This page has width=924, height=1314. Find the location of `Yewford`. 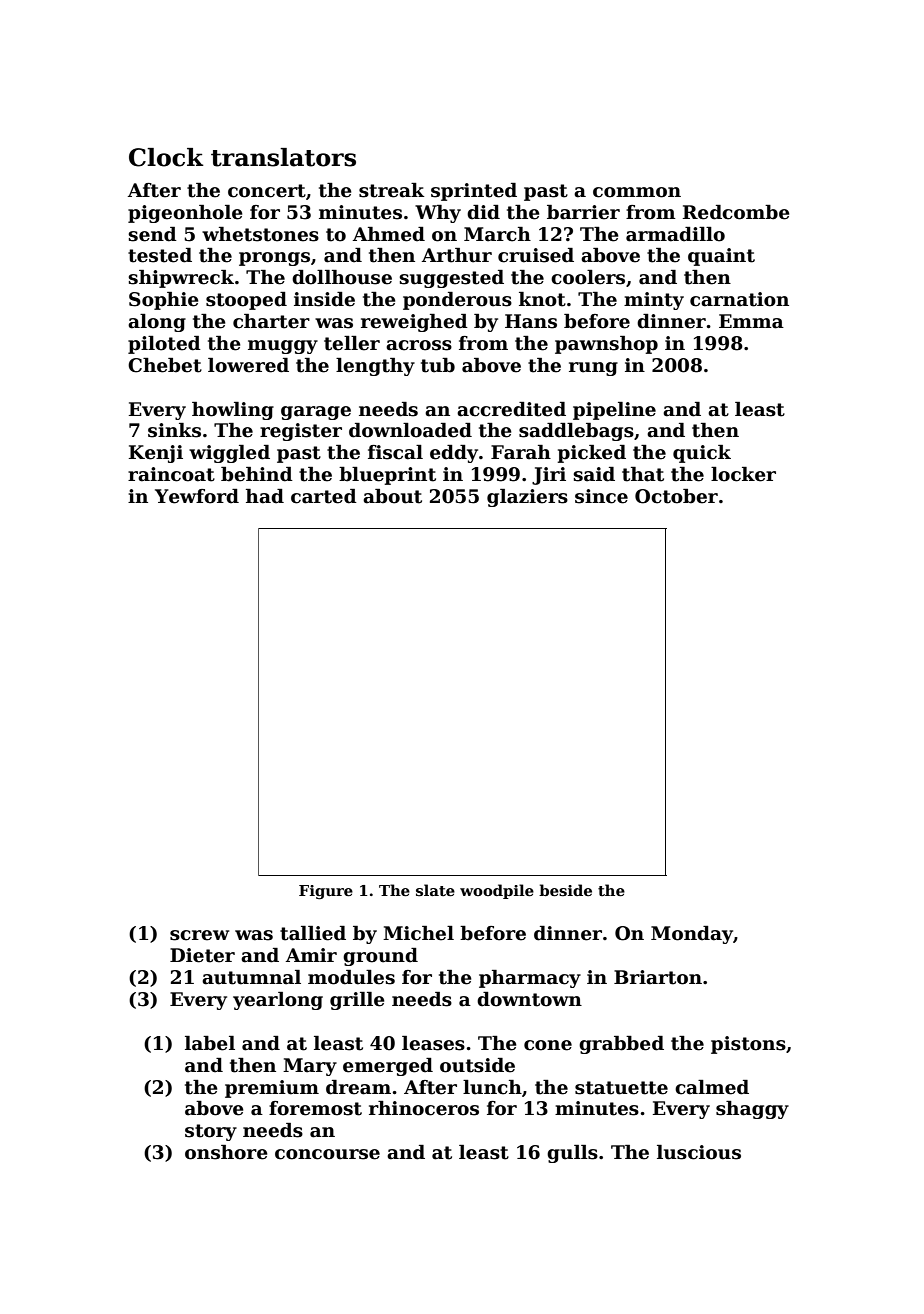

Yewford is located at coordinates (197, 496).
